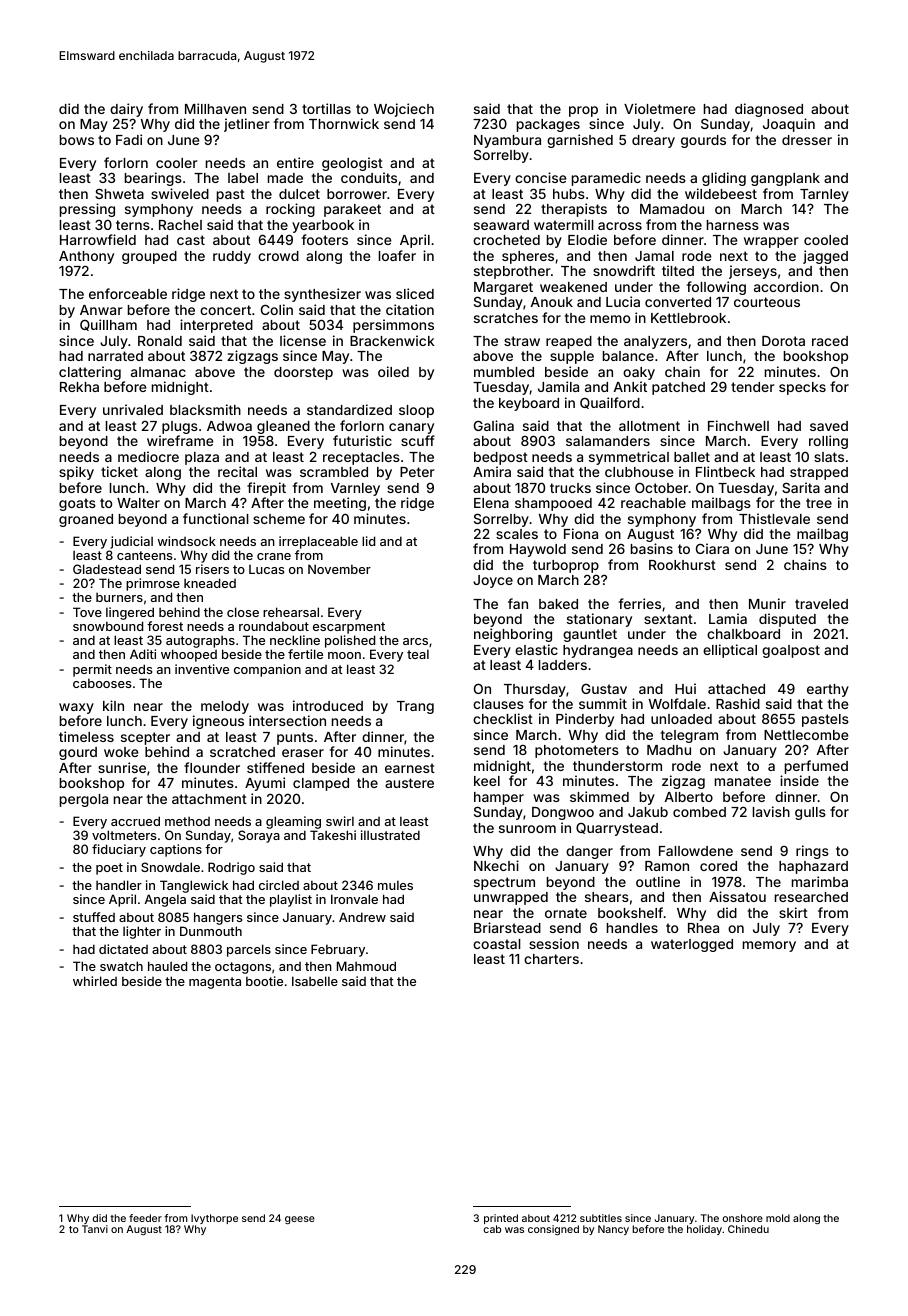  What do you see at coordinates (791, 651) in the screenshot?
I see `goalpost` at bounding box center [791, 651].
